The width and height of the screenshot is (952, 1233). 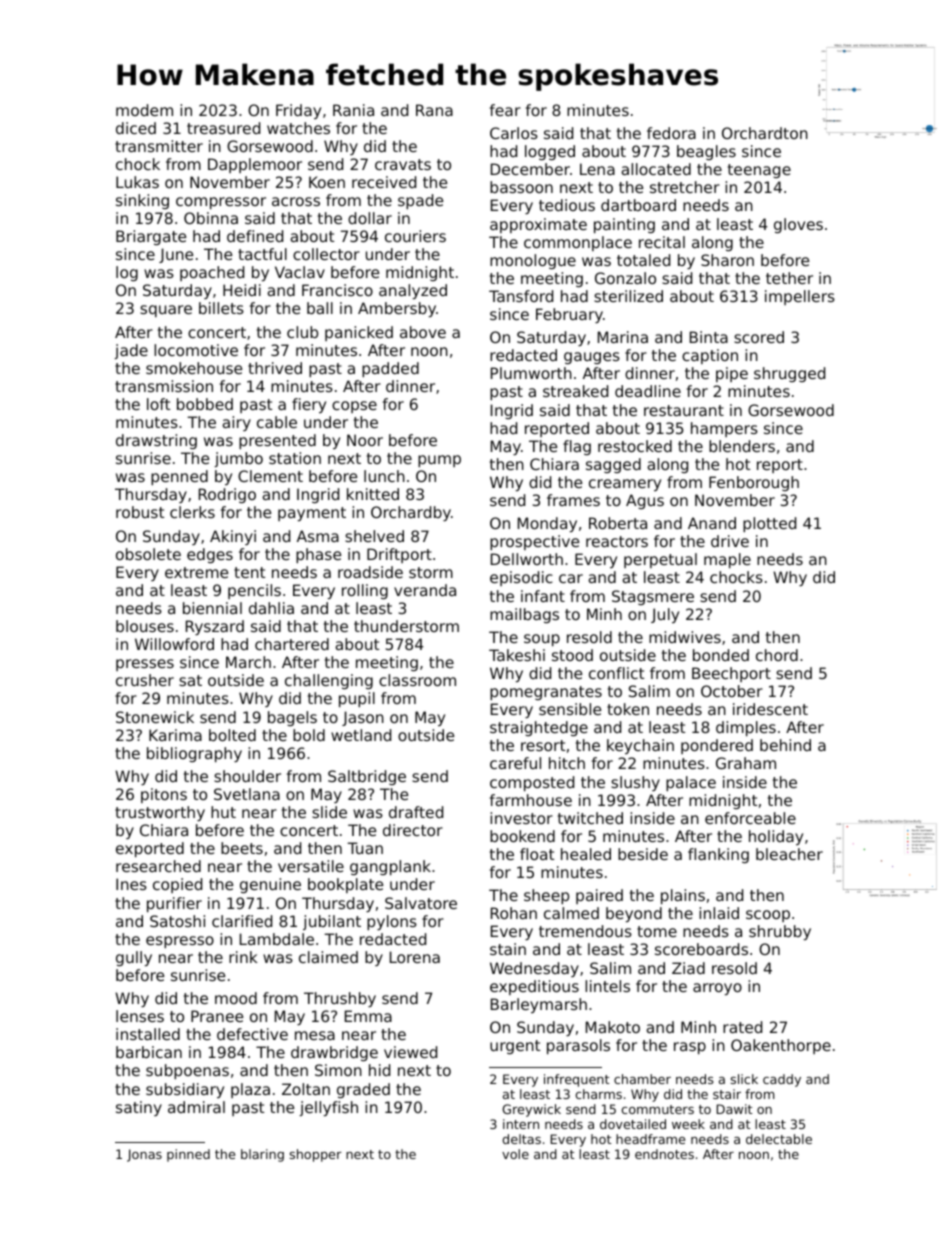 What do you see at coordinates (638, 205) in the screenshot?
I see `dartboard` at bounding box center [638, 205].
